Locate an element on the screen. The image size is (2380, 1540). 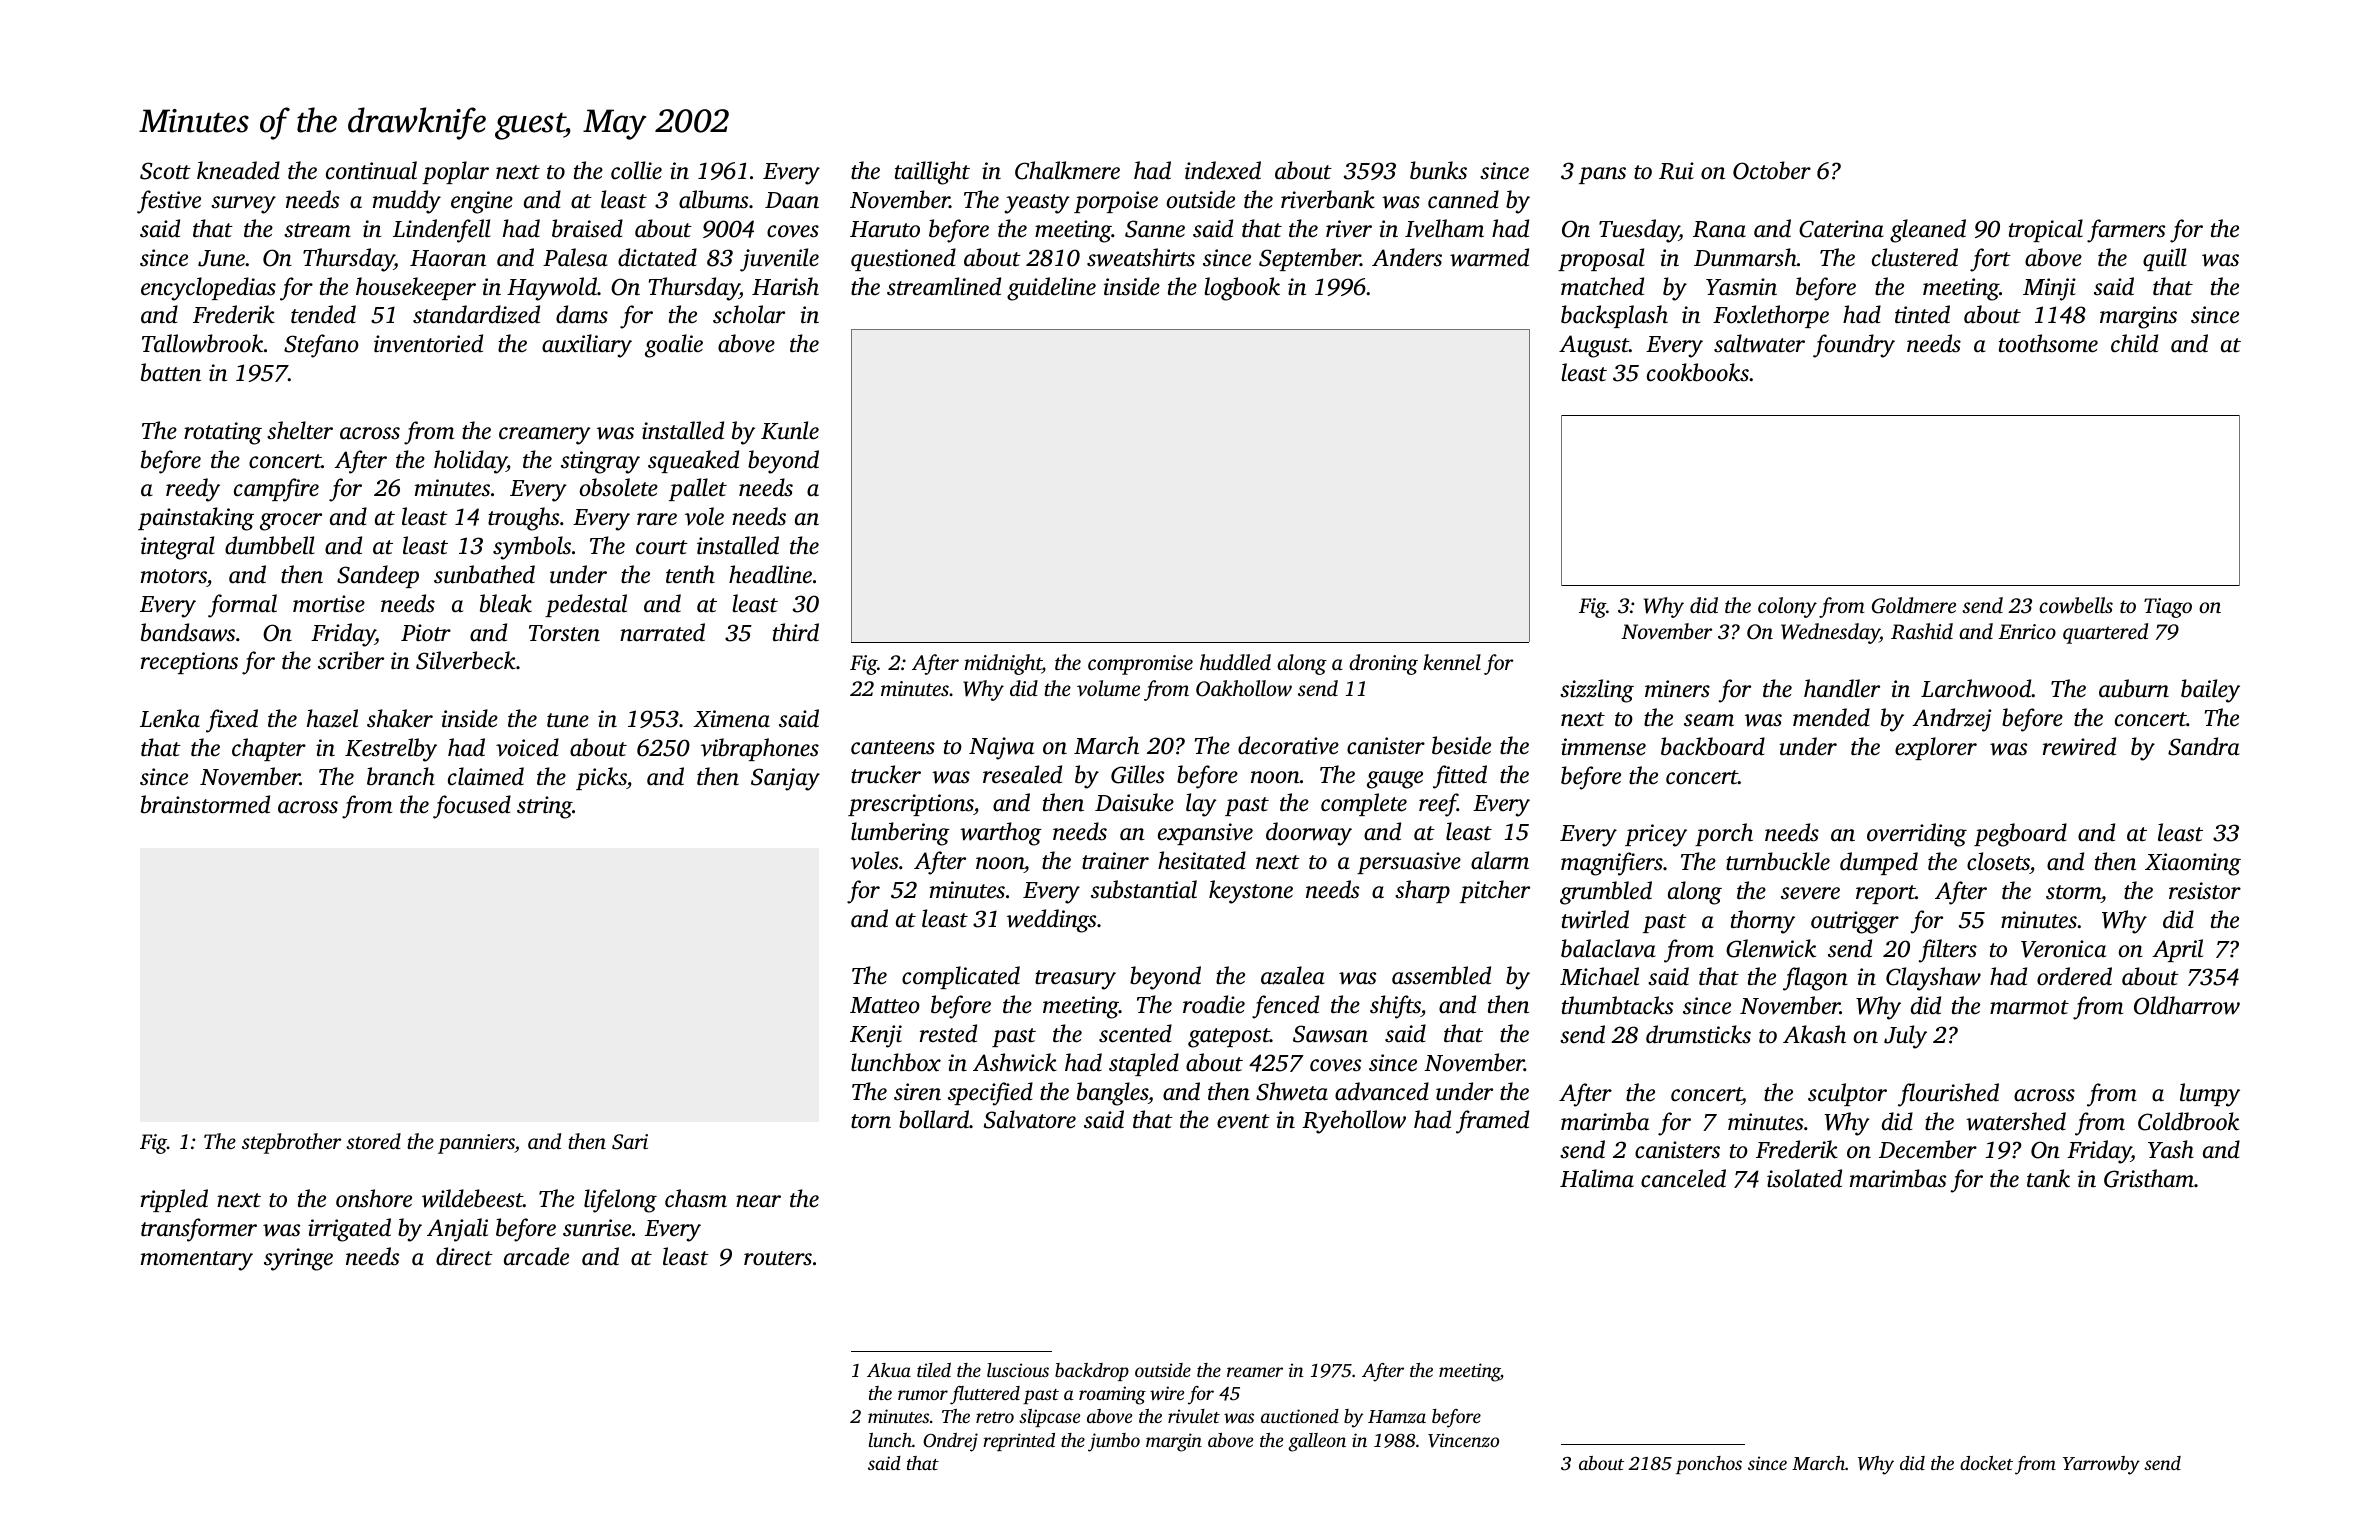
stepbrother is located at coordinates (291, 1143).
